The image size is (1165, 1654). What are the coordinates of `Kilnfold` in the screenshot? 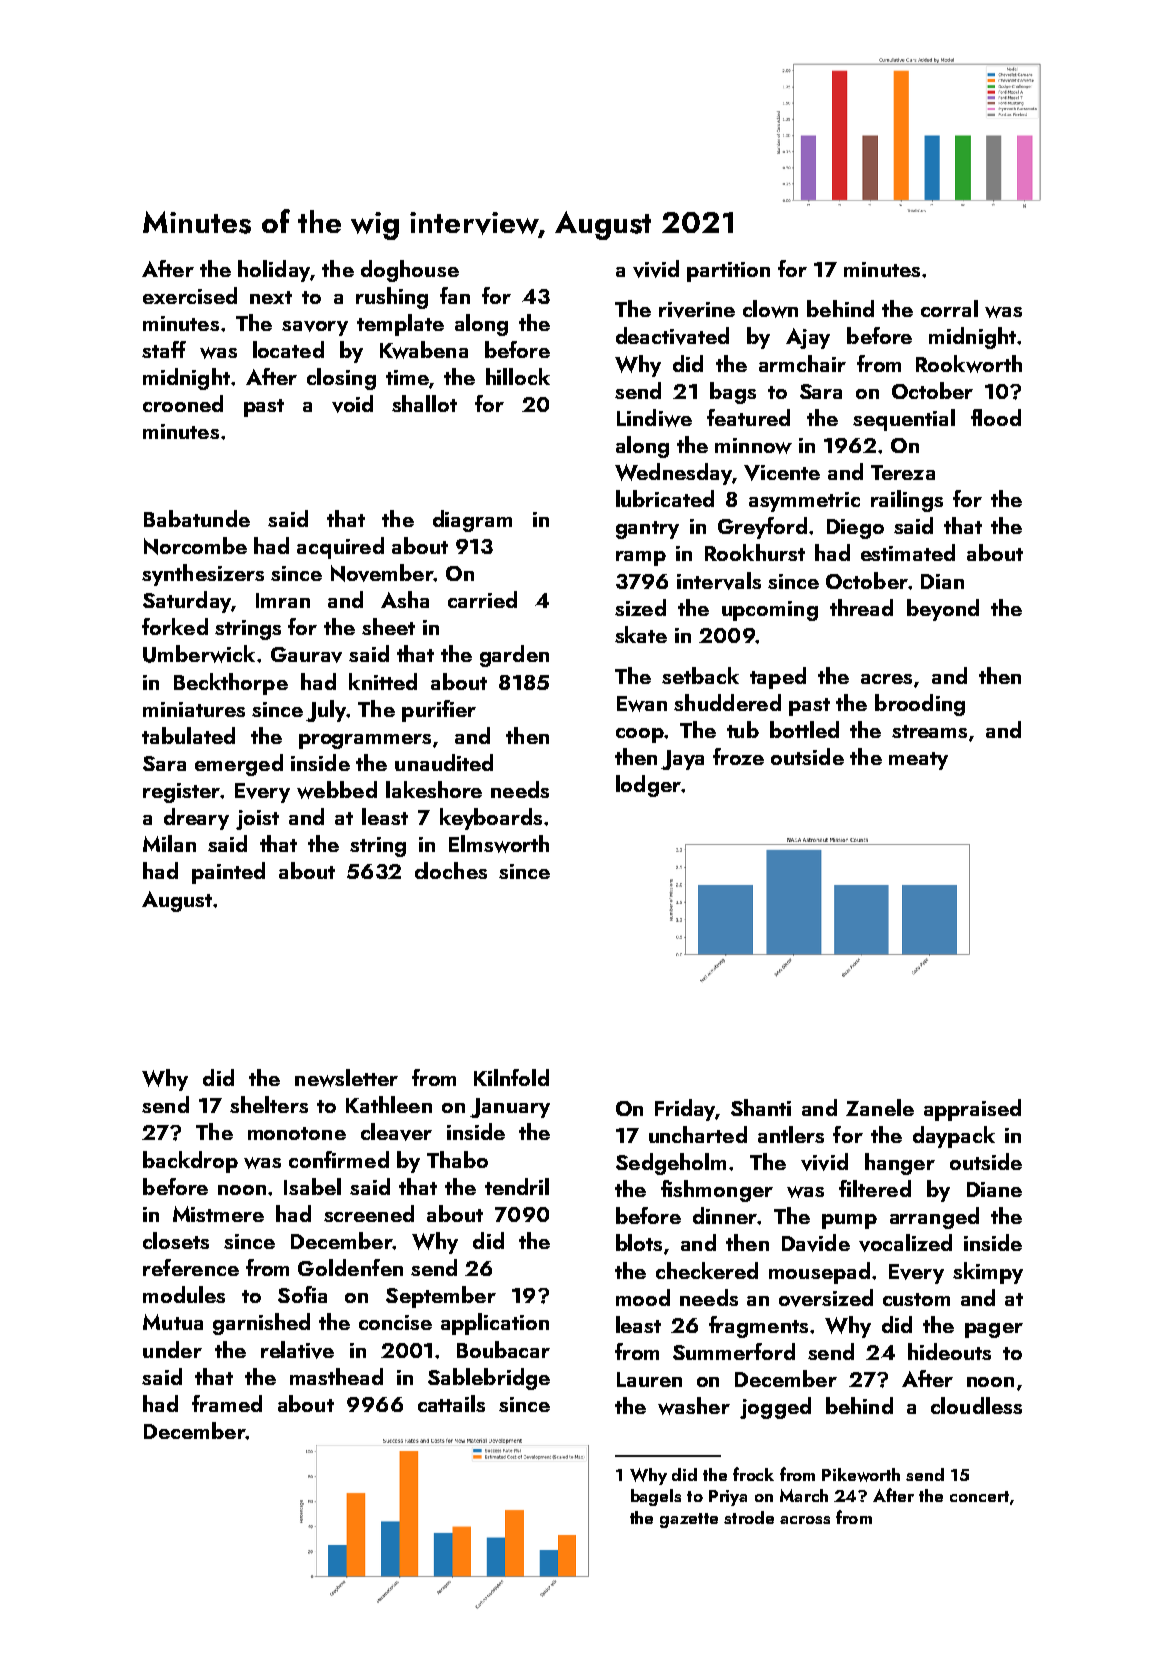 It's located at (511, 1077).
